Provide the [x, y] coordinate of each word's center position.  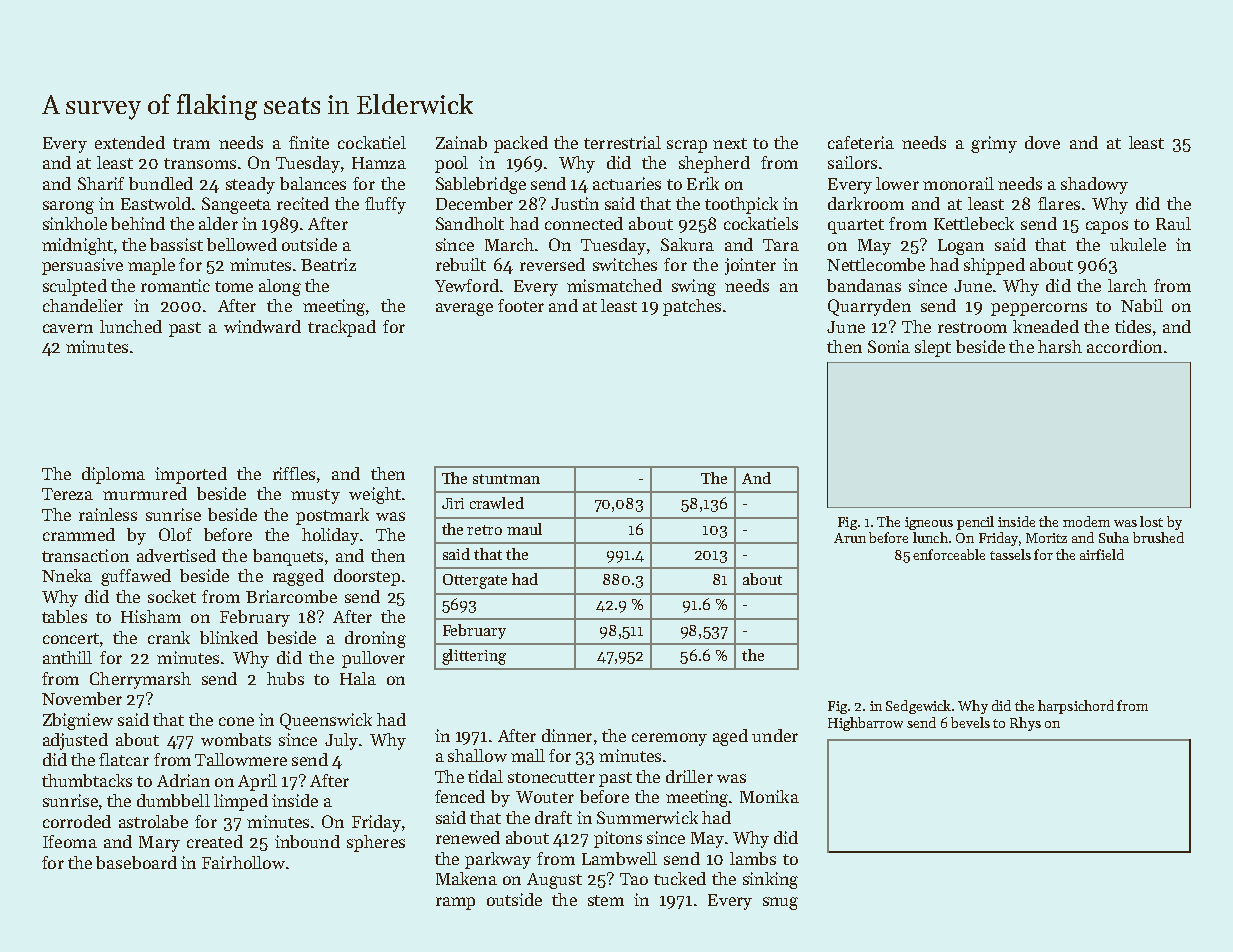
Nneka [67, 575]
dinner [567, 735]
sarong [68, 207]
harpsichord [1076, 707]
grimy [994, 144]
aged [730, 737]
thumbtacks [87, 780]
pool [451, 164]
